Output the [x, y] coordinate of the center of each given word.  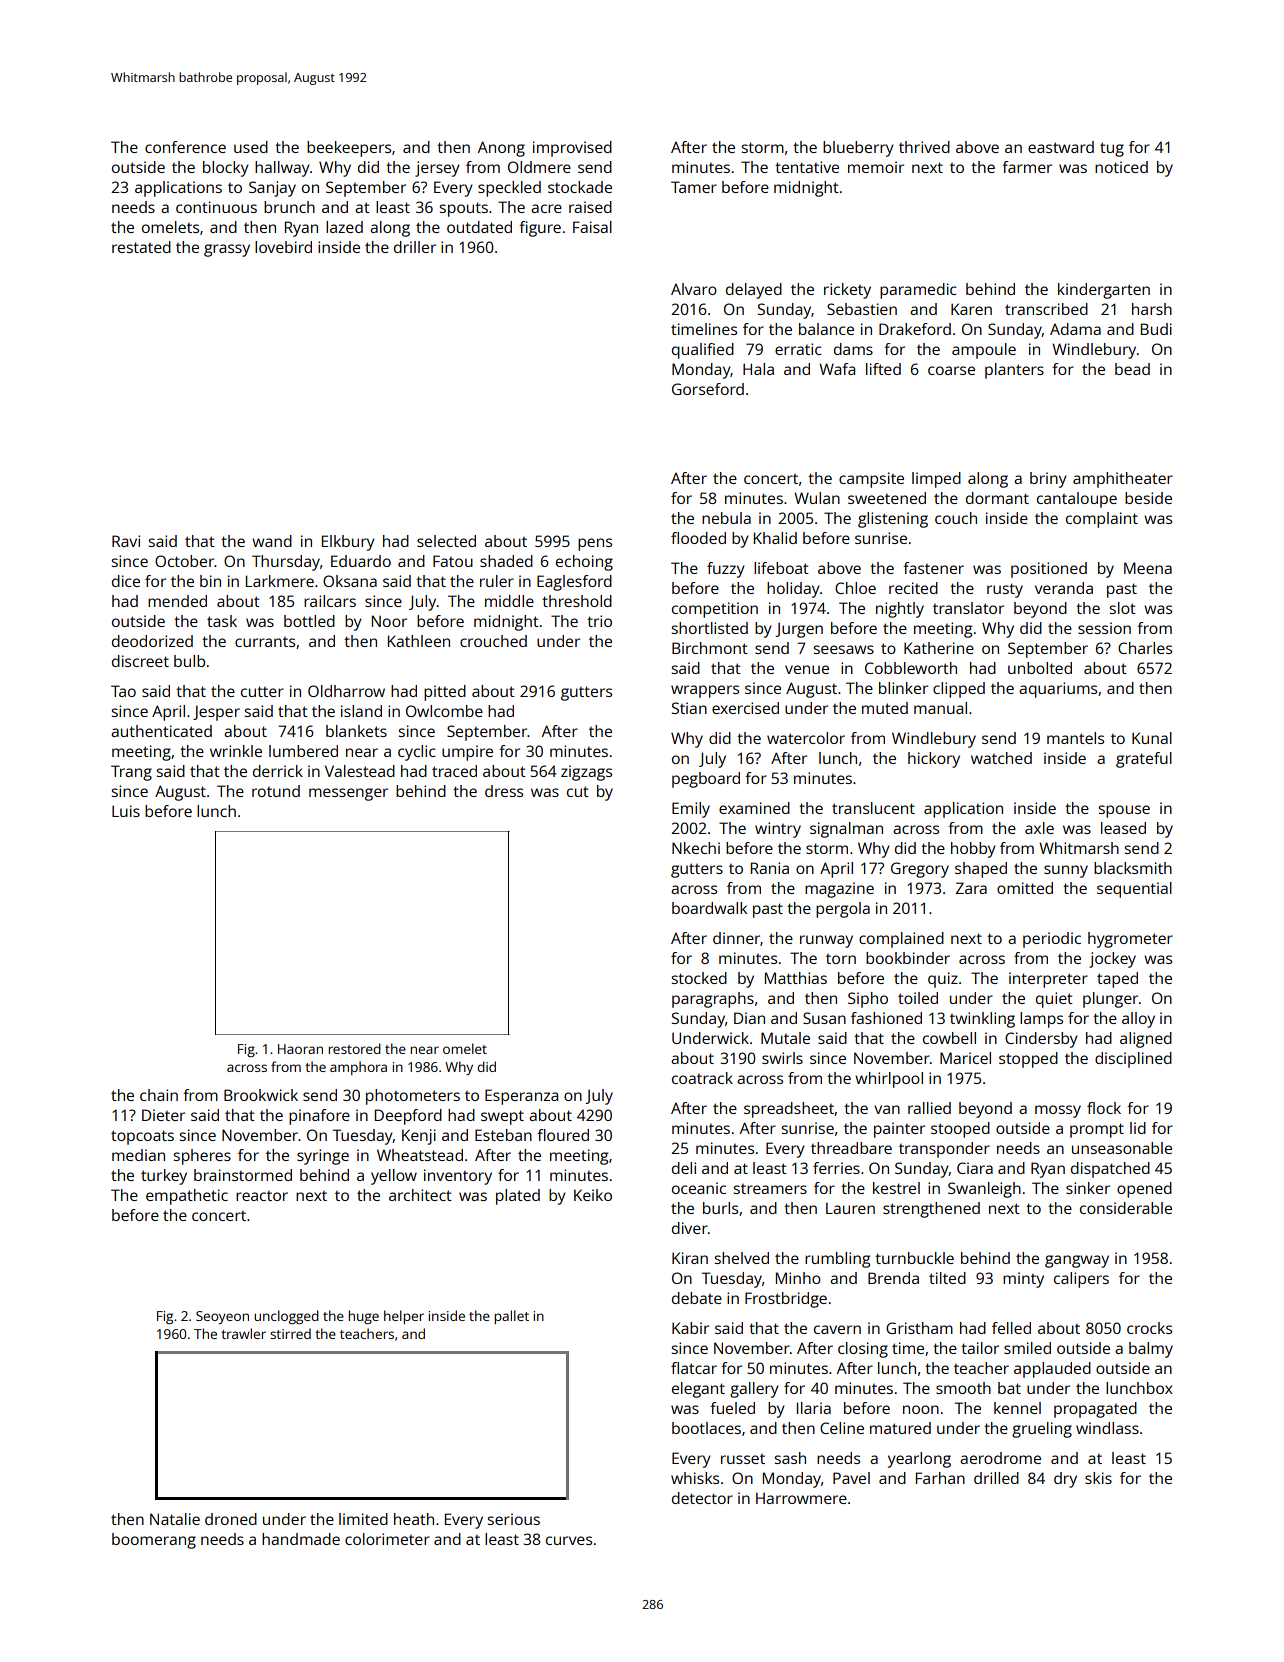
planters [1014, 371]
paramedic [918, 291]
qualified [703, 351]
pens [595, 544]
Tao [123, 691]
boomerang [154, 1541]
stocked [699, 978]
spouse [1124, 811]
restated [141, 247]
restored [354, 1048]
